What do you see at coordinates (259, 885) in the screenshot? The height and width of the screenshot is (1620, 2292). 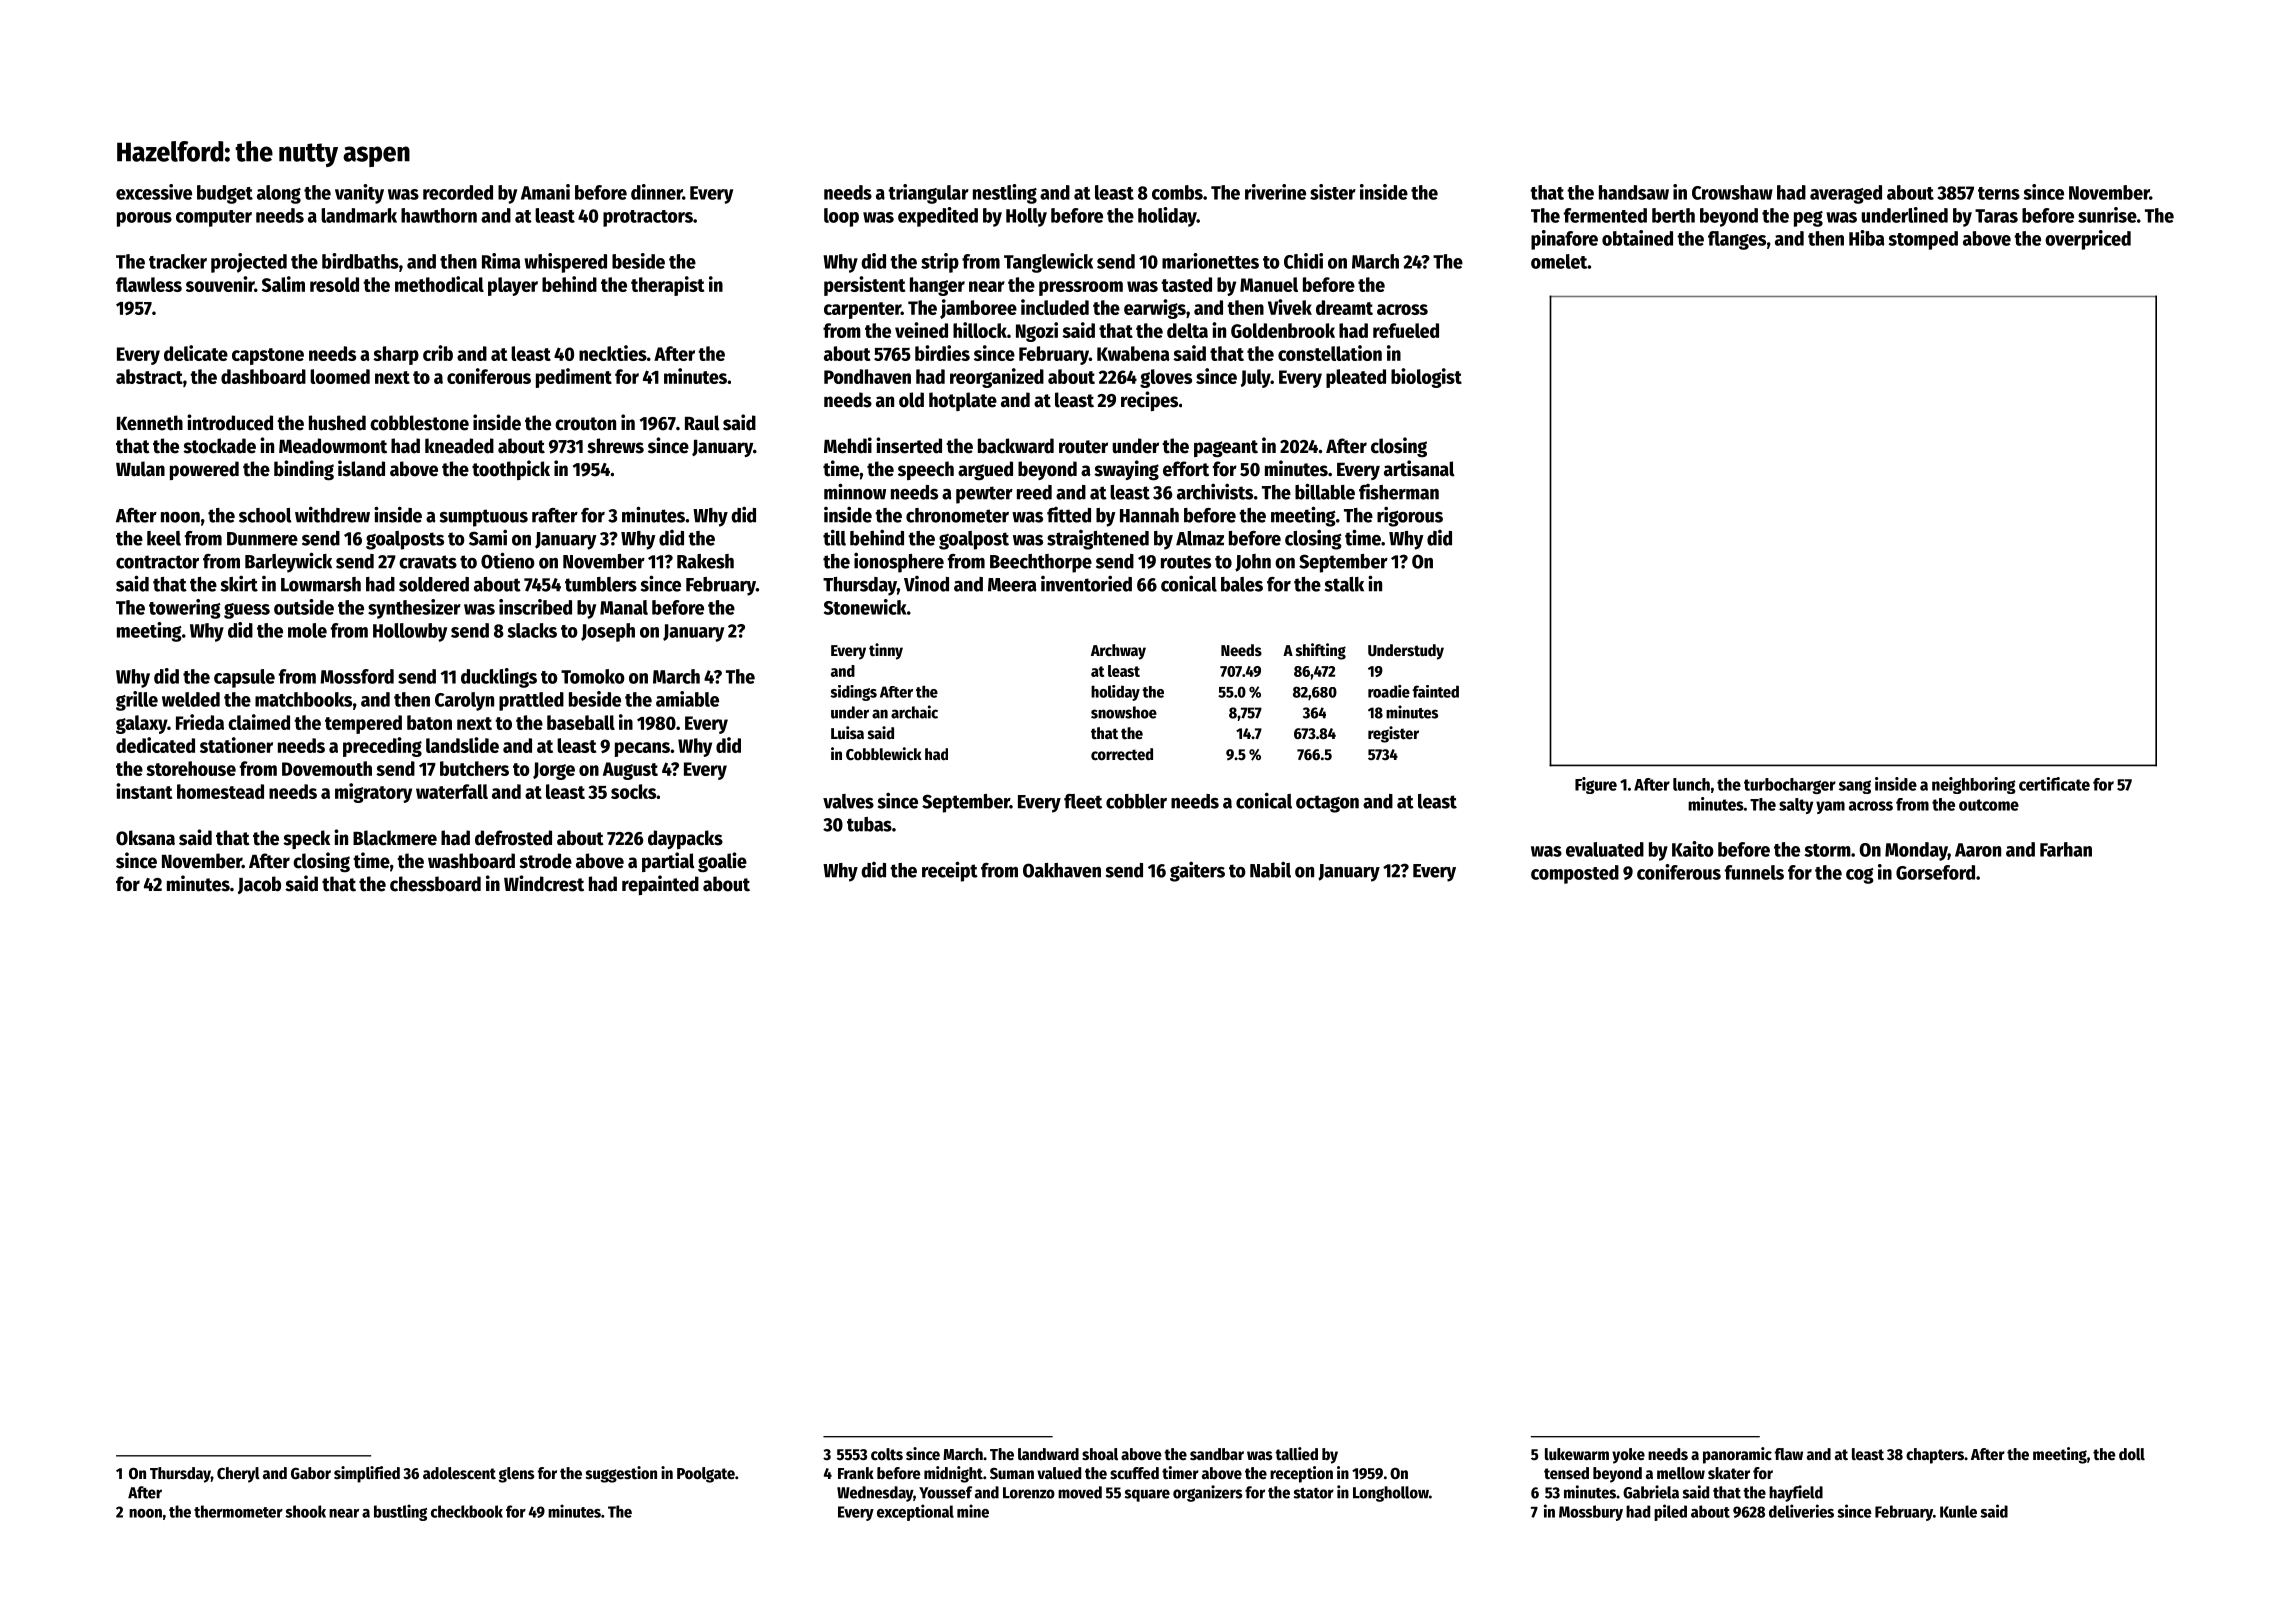 I see `Jacob` at bounding box center [259, 885].
